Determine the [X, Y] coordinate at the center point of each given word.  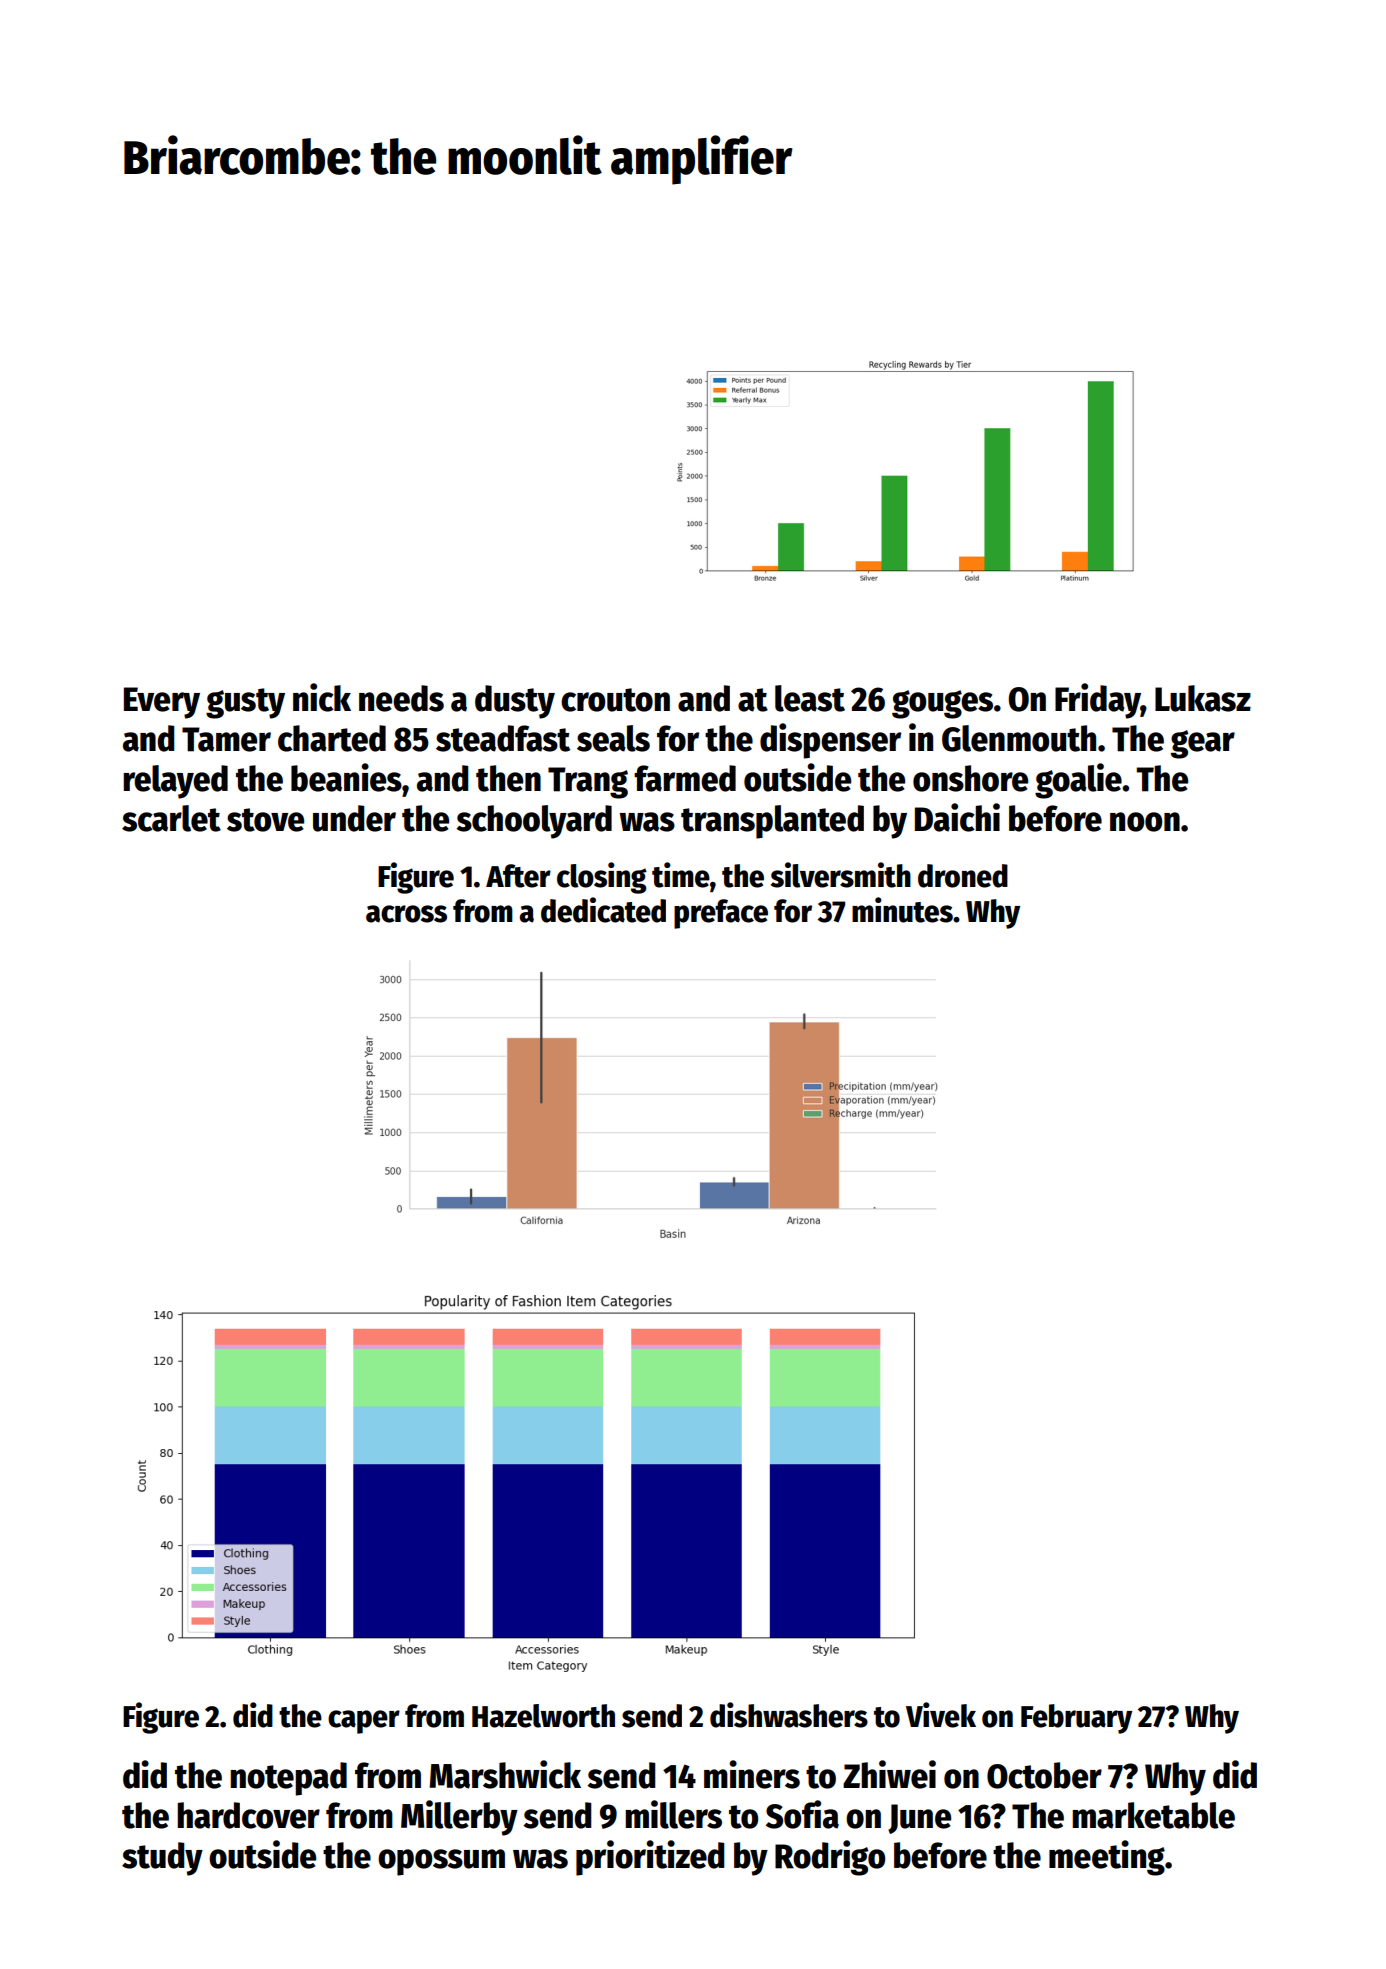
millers [673, 1814]
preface [721, 914]
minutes [902, 910]
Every [162, 703]
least [810, 698]
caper [364, 1722]
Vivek [941, 1715]
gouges [942, 704]
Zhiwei [889, 1774]
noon [1145, 822]
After [518, 876]
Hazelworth [543, 1716]
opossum [441, 1862]
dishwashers [789, 1715]
